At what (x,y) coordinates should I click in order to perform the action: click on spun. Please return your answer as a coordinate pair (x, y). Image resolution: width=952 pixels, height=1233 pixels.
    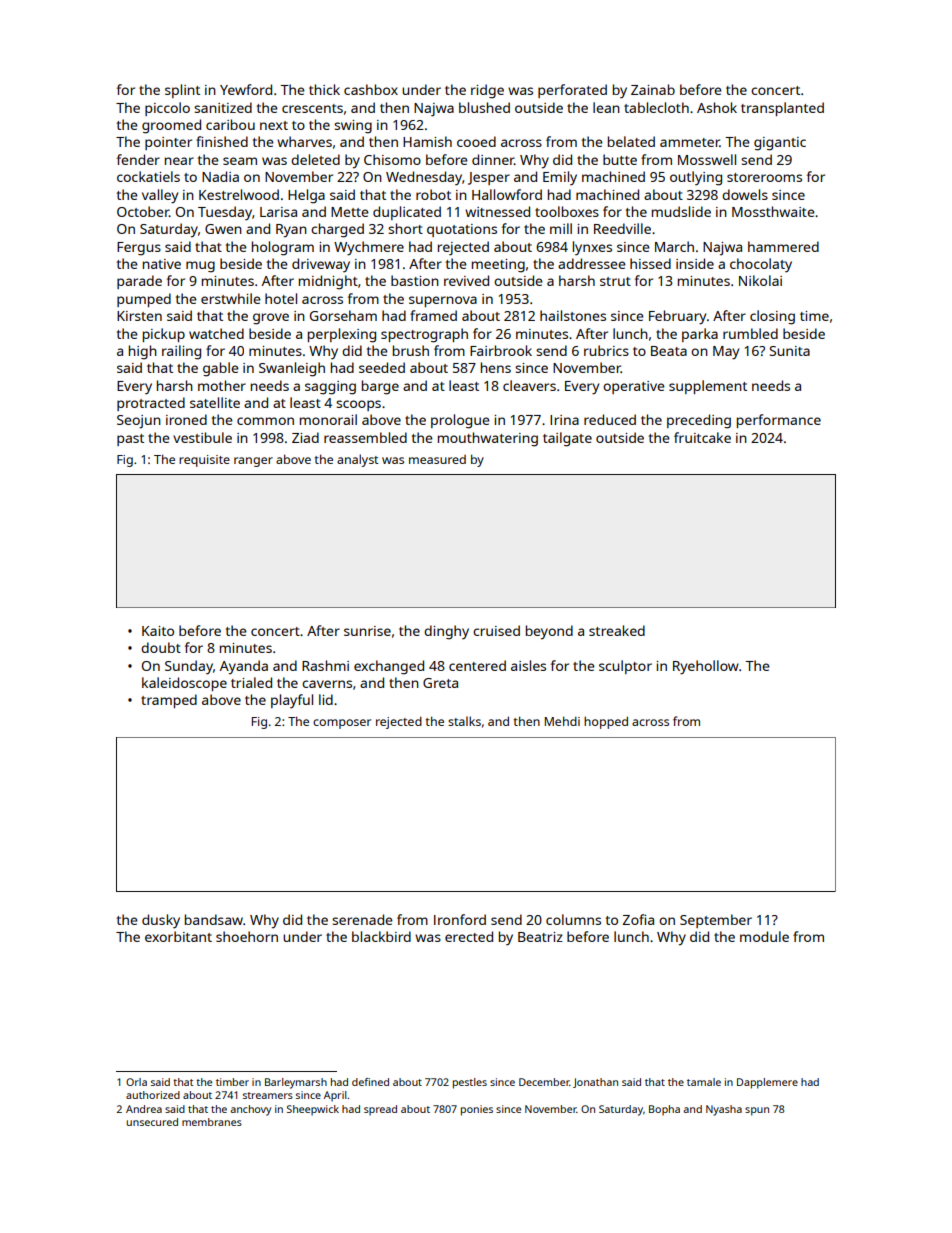
    Looking at the image, I should click on (757, 1111).
